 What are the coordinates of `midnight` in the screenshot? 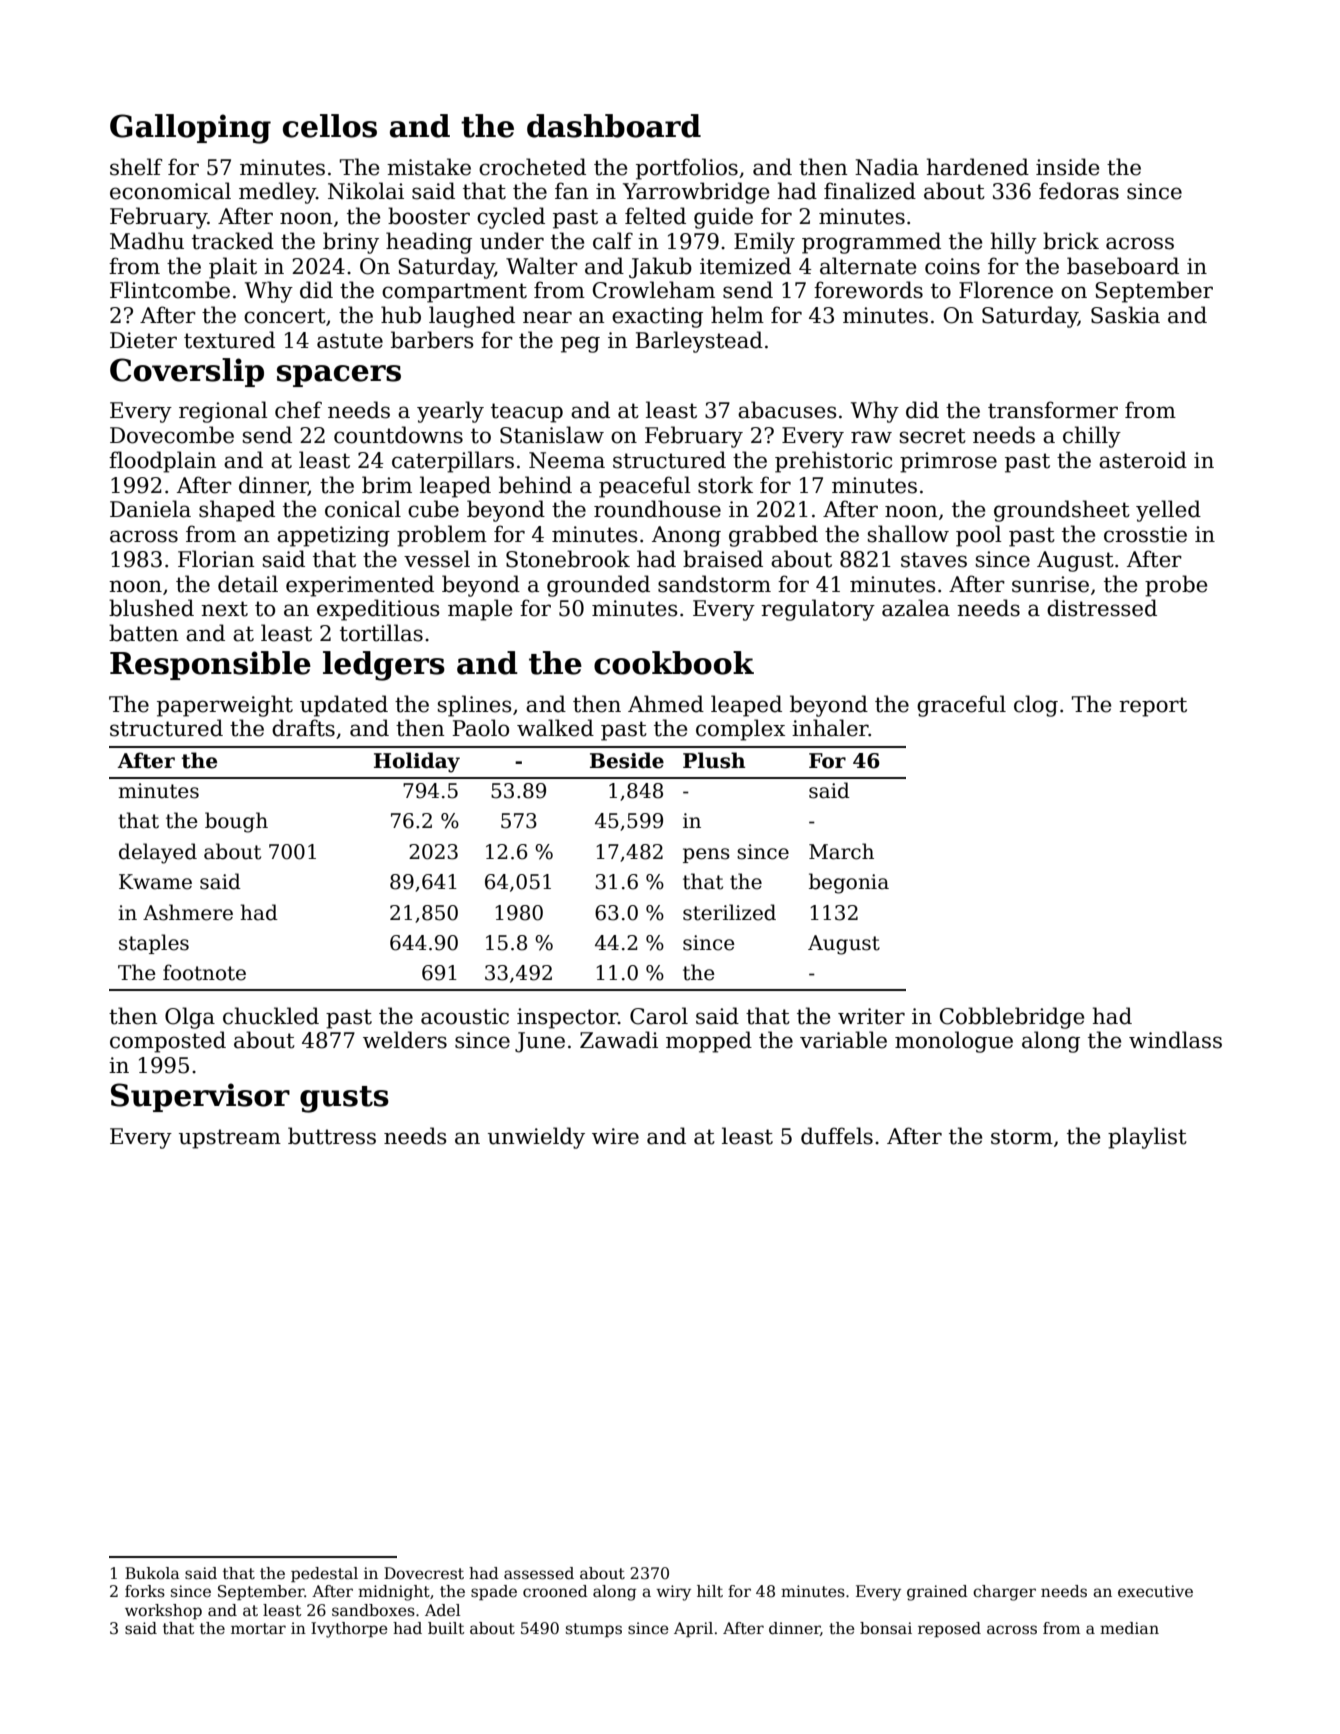 It's located at (394, 1593).
